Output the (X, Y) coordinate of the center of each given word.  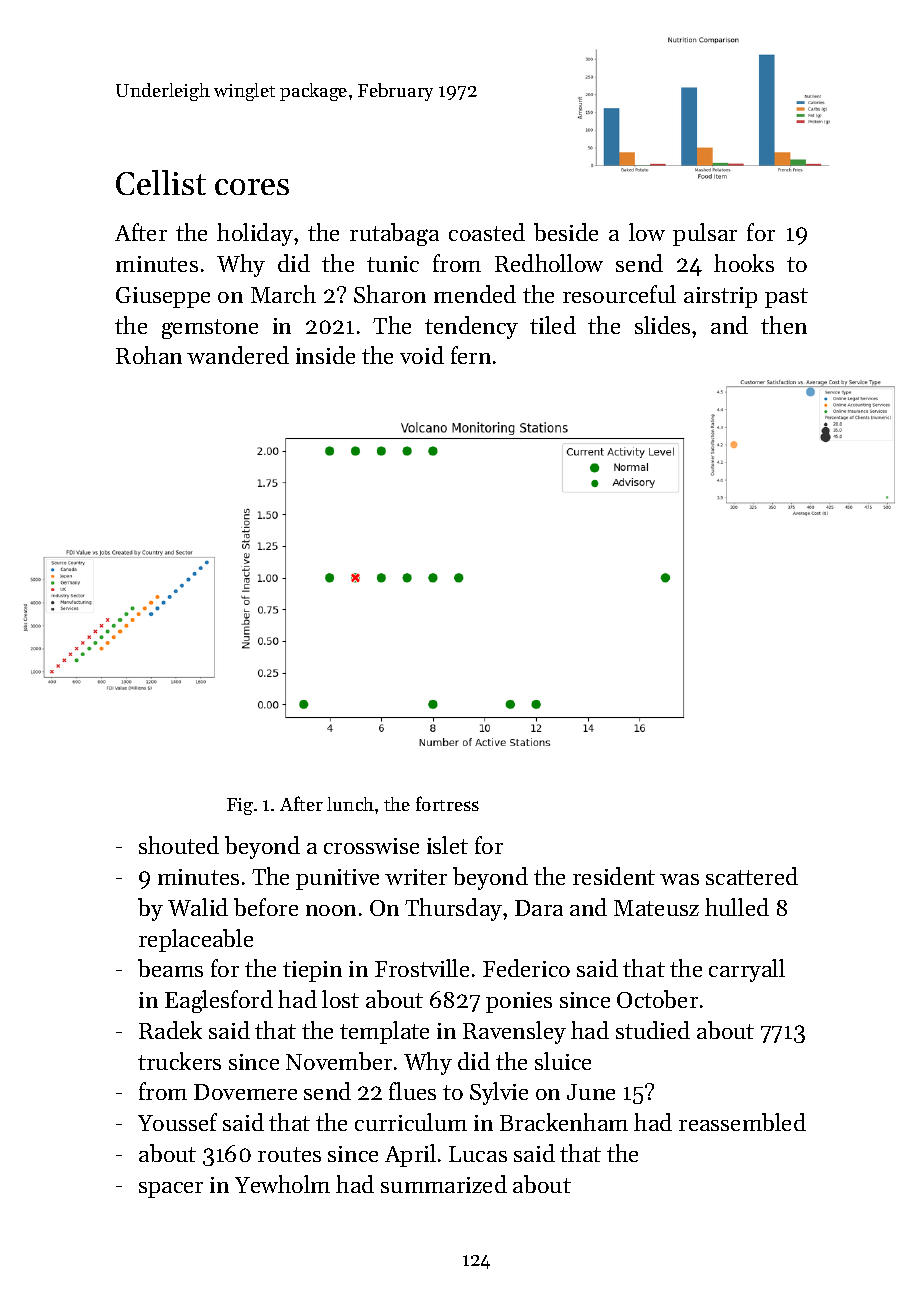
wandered (238, 355)
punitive (337, 879)
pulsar (705, 234)
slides (662, 325)
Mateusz (656, 908)
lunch (350, 804)
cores (252, 187)
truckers (179, 1061)
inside (325, 355)
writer (416, 877)
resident (614, 876)
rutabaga (394, 234)
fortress (447, 803)
